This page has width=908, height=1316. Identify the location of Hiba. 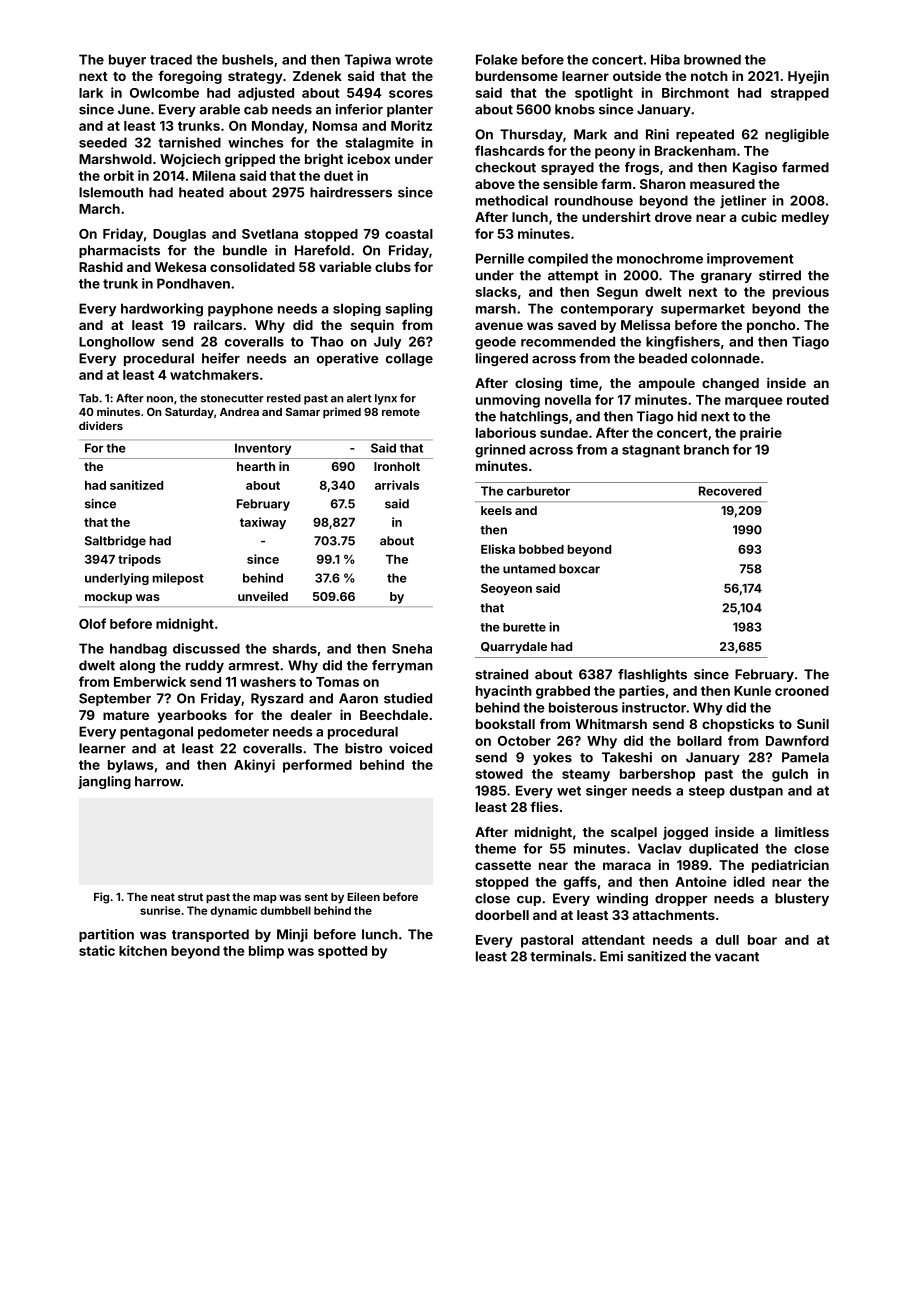
(665, 59).
